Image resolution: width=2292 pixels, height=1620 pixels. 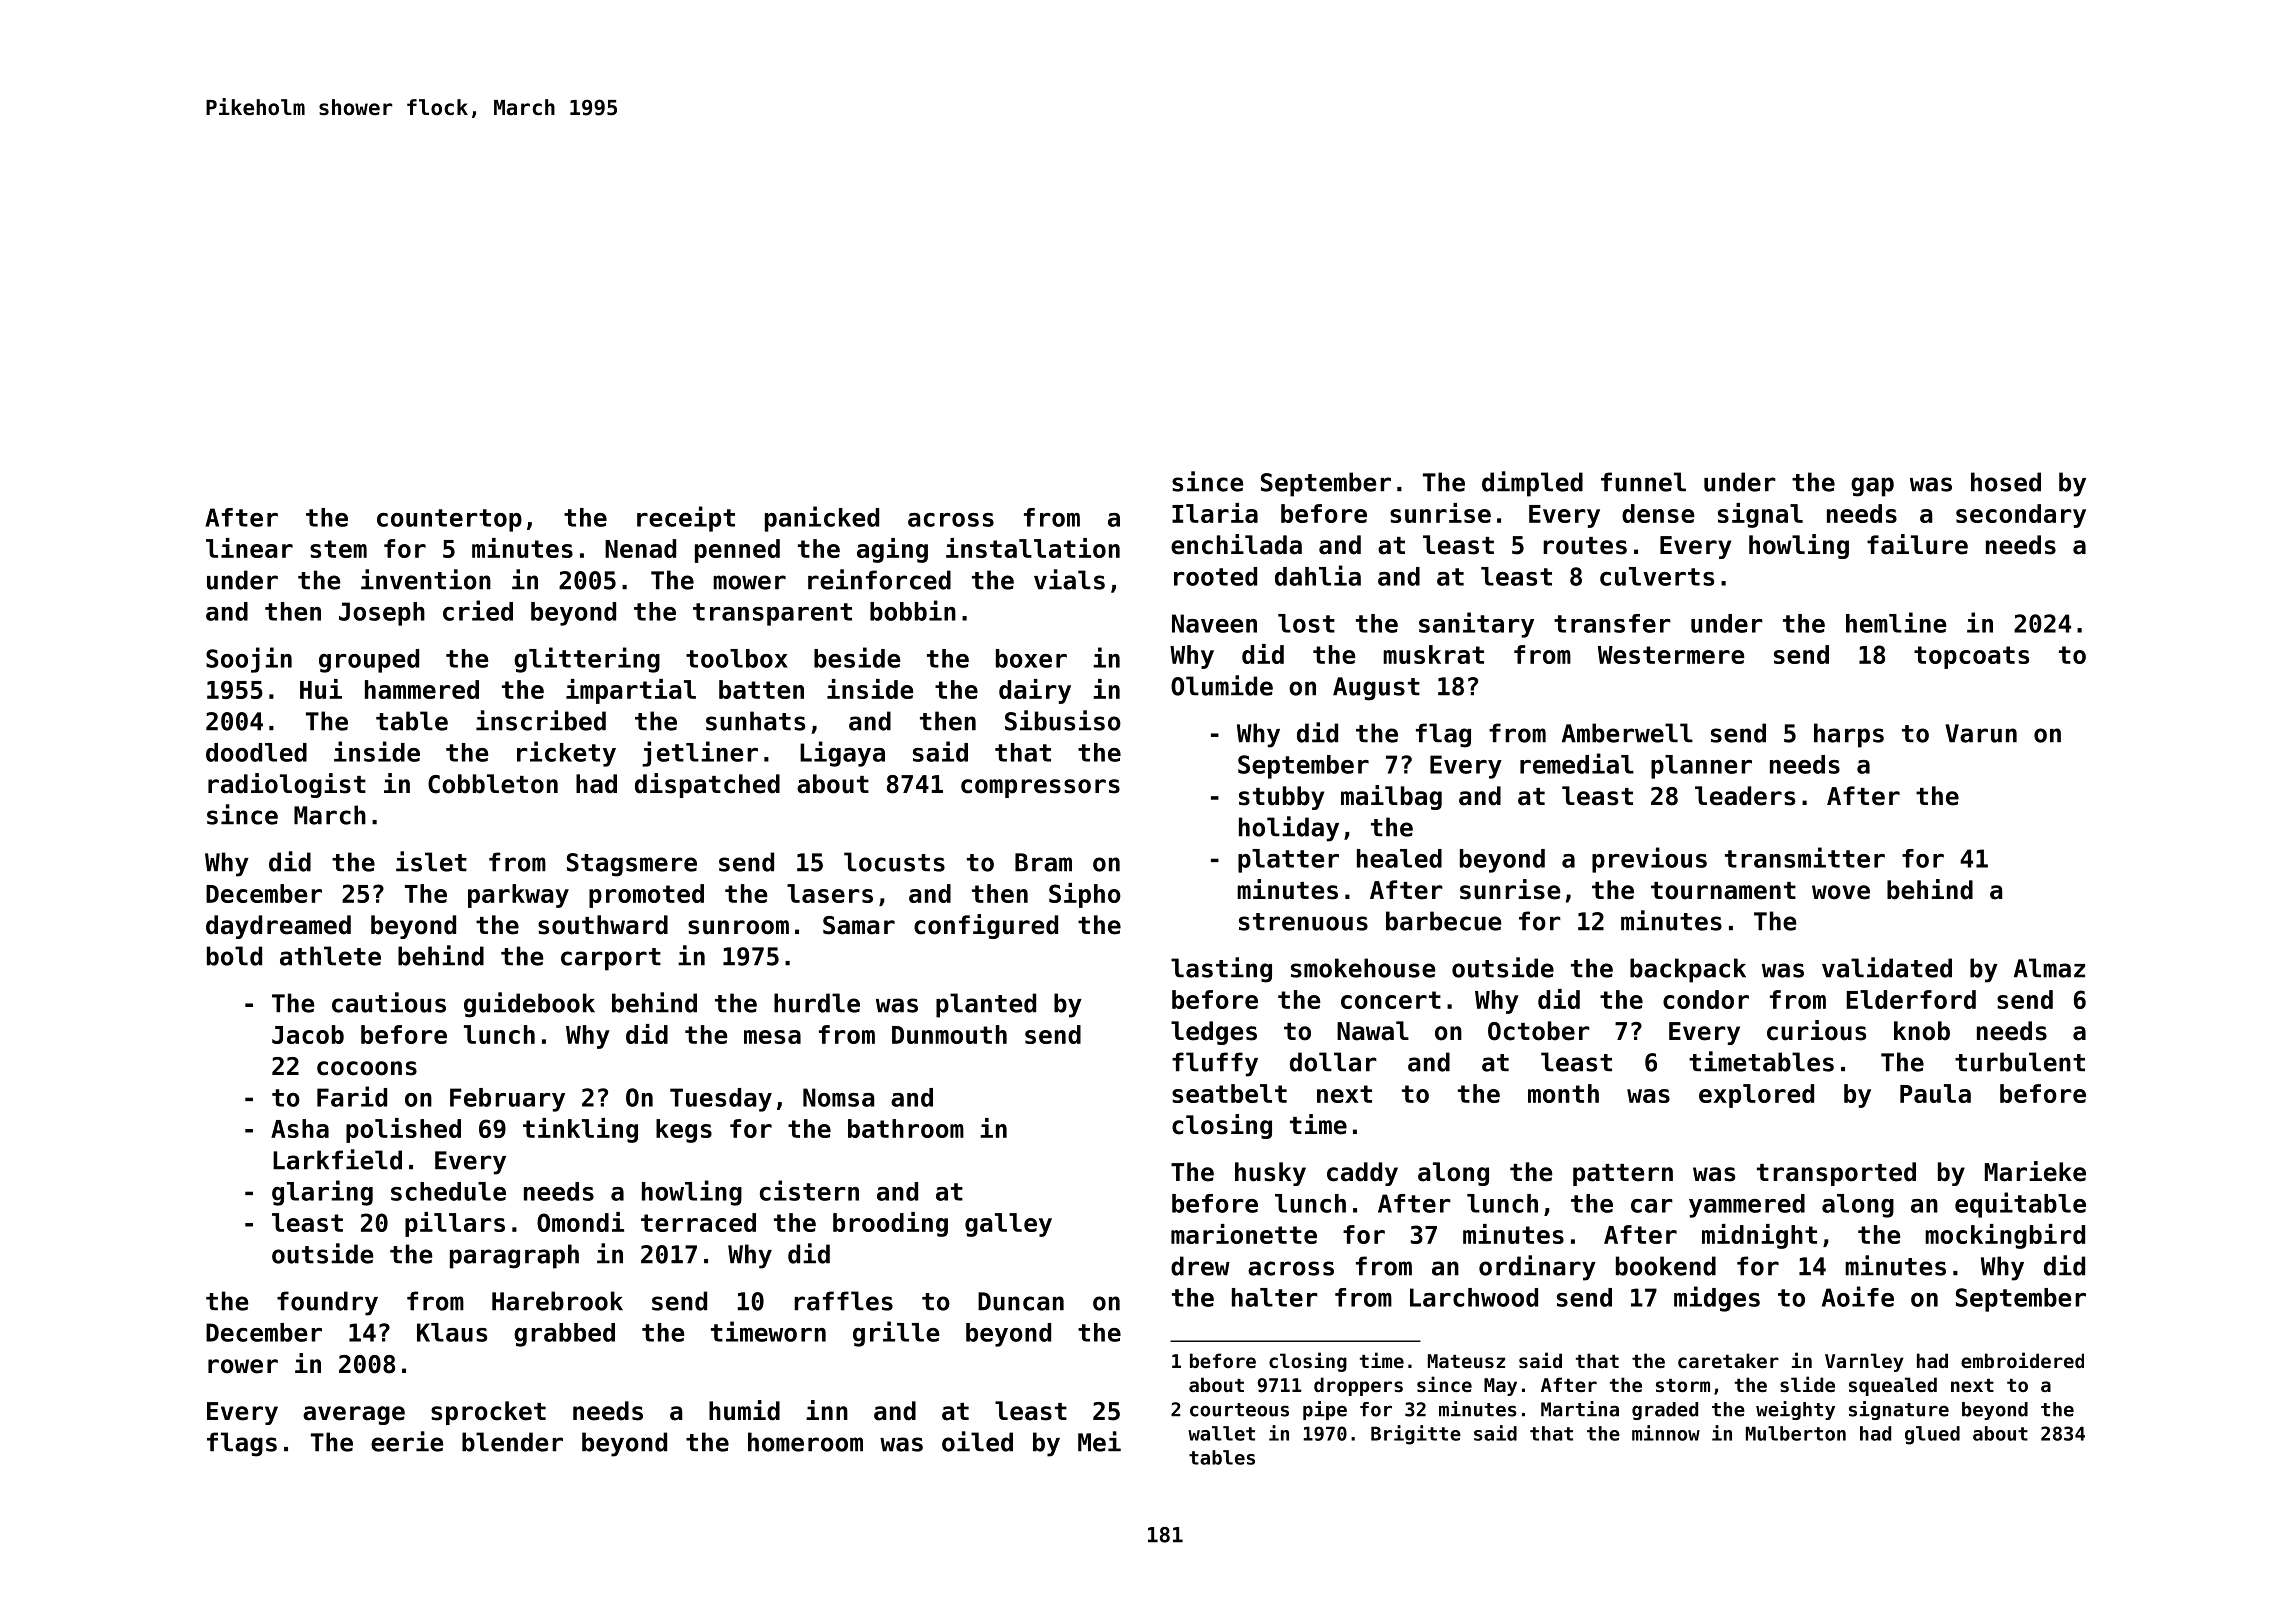 I want to click on sprocket, so click(x=488, y=1413).
